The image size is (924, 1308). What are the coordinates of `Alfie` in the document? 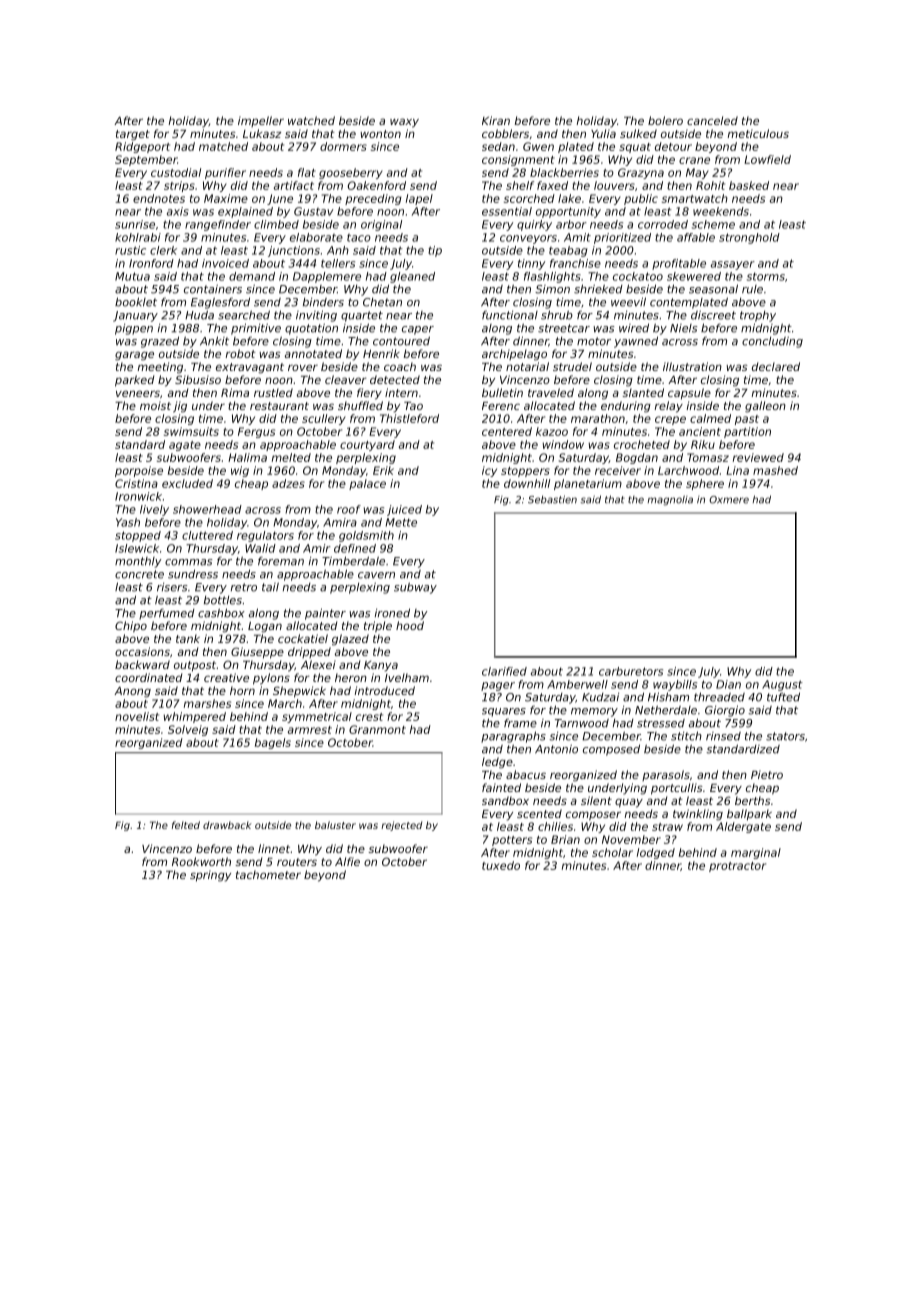 It's located at (347, 861).
